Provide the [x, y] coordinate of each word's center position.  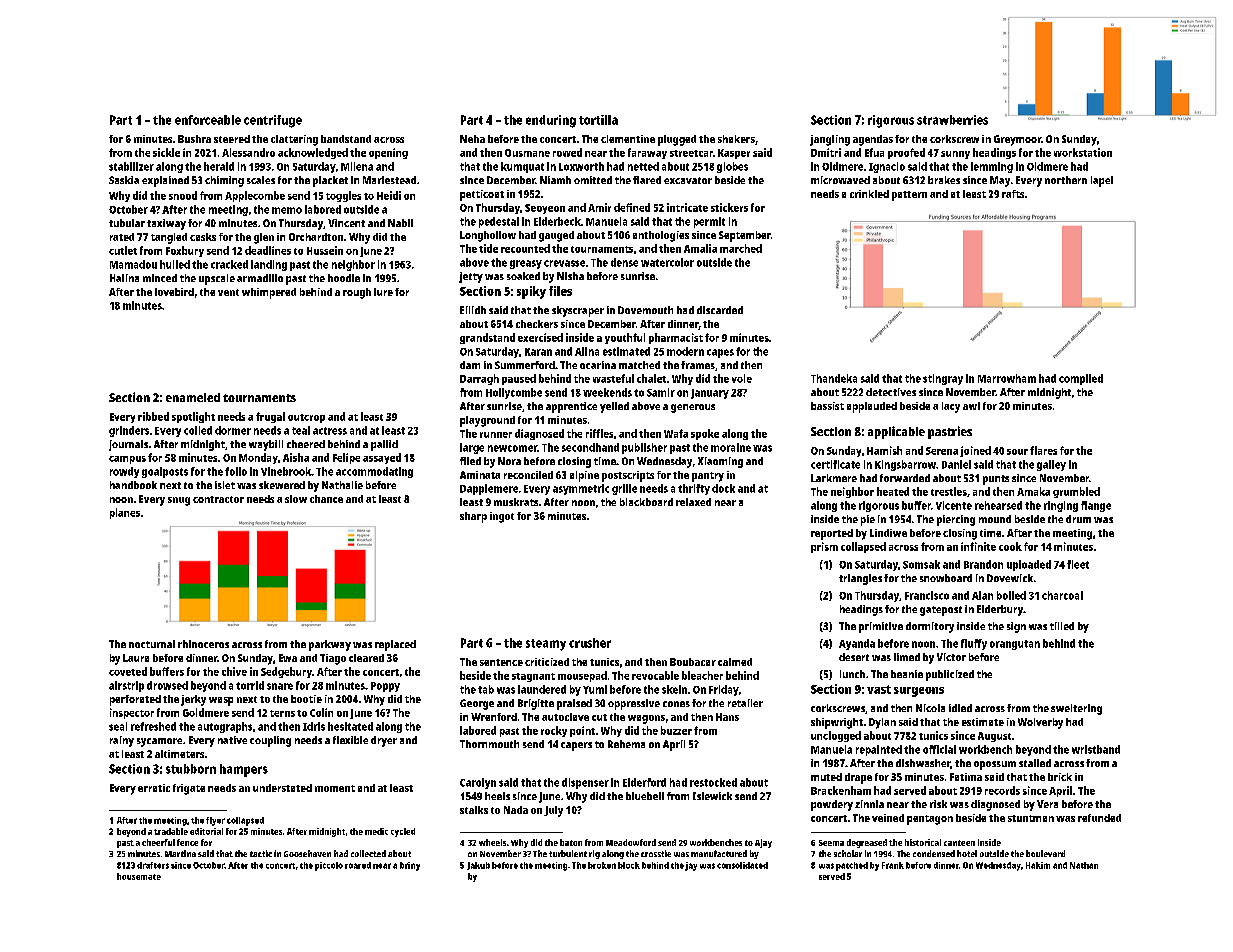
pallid [384, 445]
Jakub [478, 866]
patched [852, 866]
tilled [1062, 626]
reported [832, 534]
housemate [139, 876]
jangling [830, 140]
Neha [472, 139]
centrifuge [273, 121]
